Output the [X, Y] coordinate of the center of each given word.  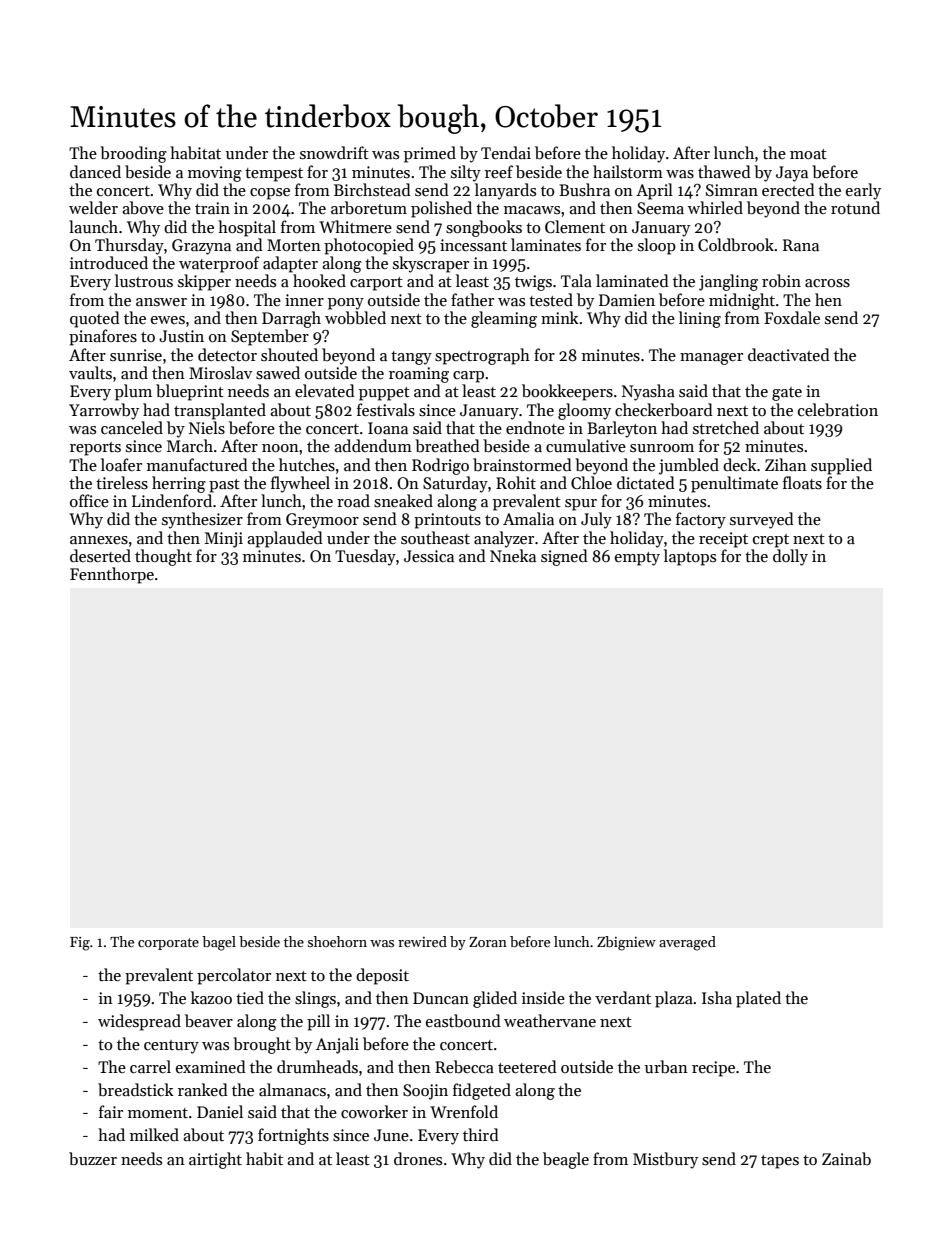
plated [758, 999]
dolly [790, 557]
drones [418, 1158]
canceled [132, 427]
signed [564, 557]
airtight [215, 1160]
